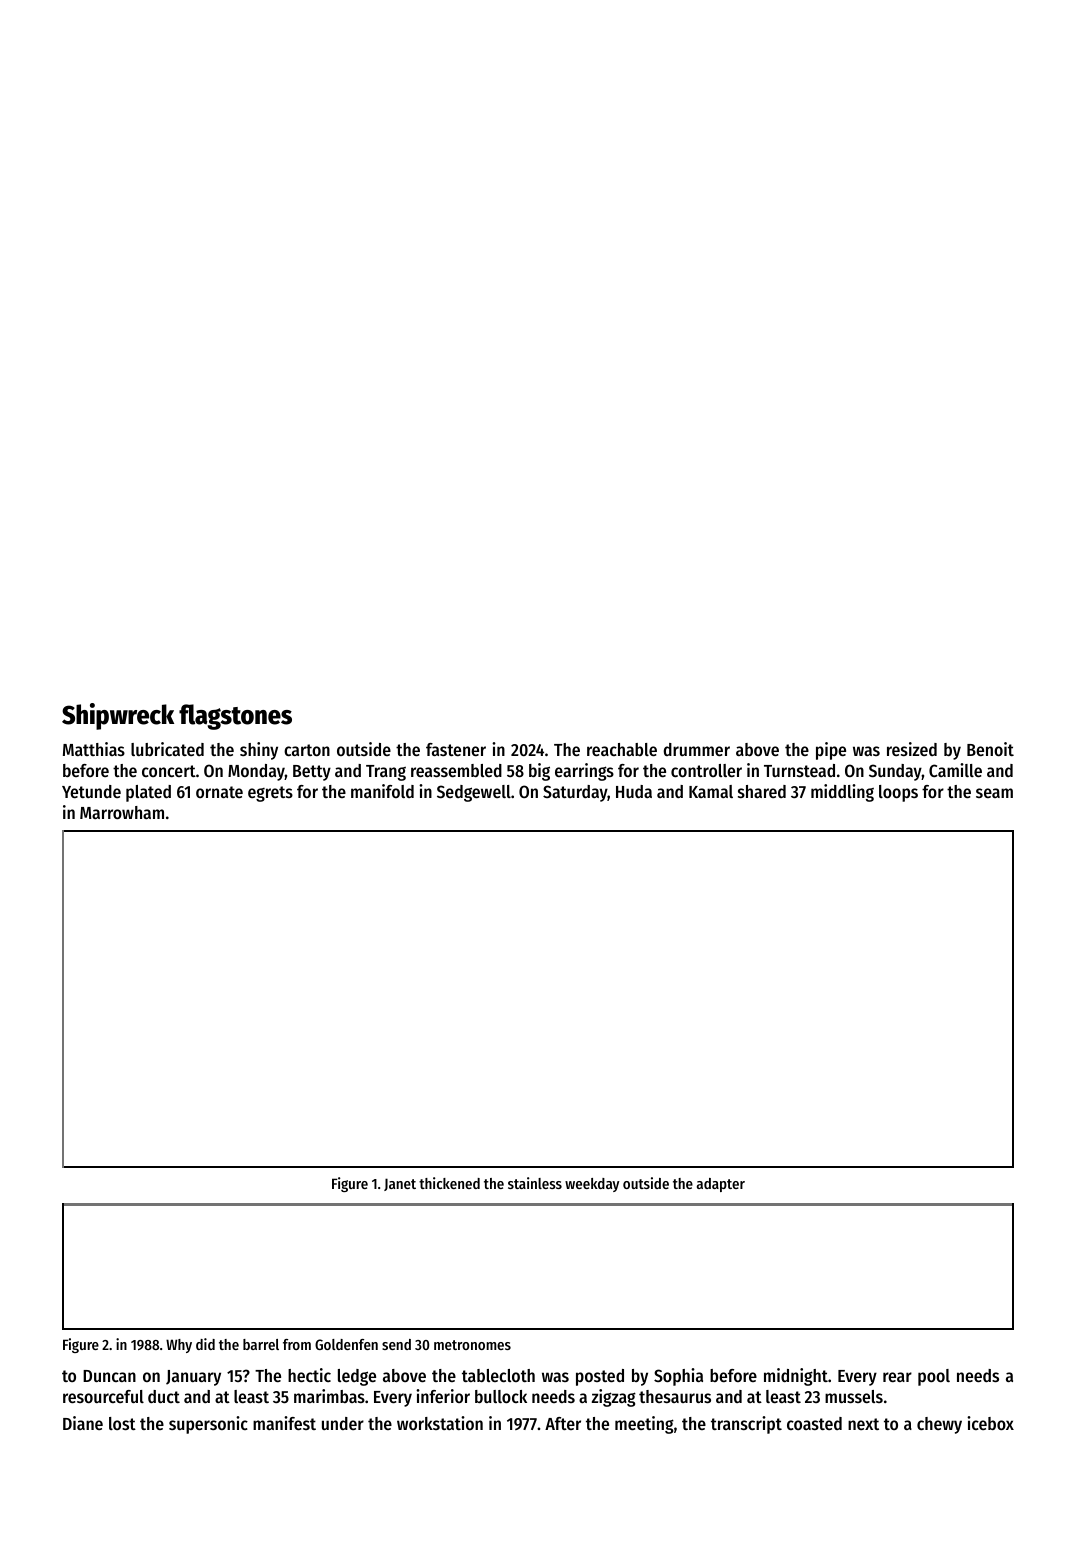 The image size is (1076, 1559). What do you see at coordinates (472, 1345) in the document?
I see `metronomes` at bounding box center [472, 1345].
